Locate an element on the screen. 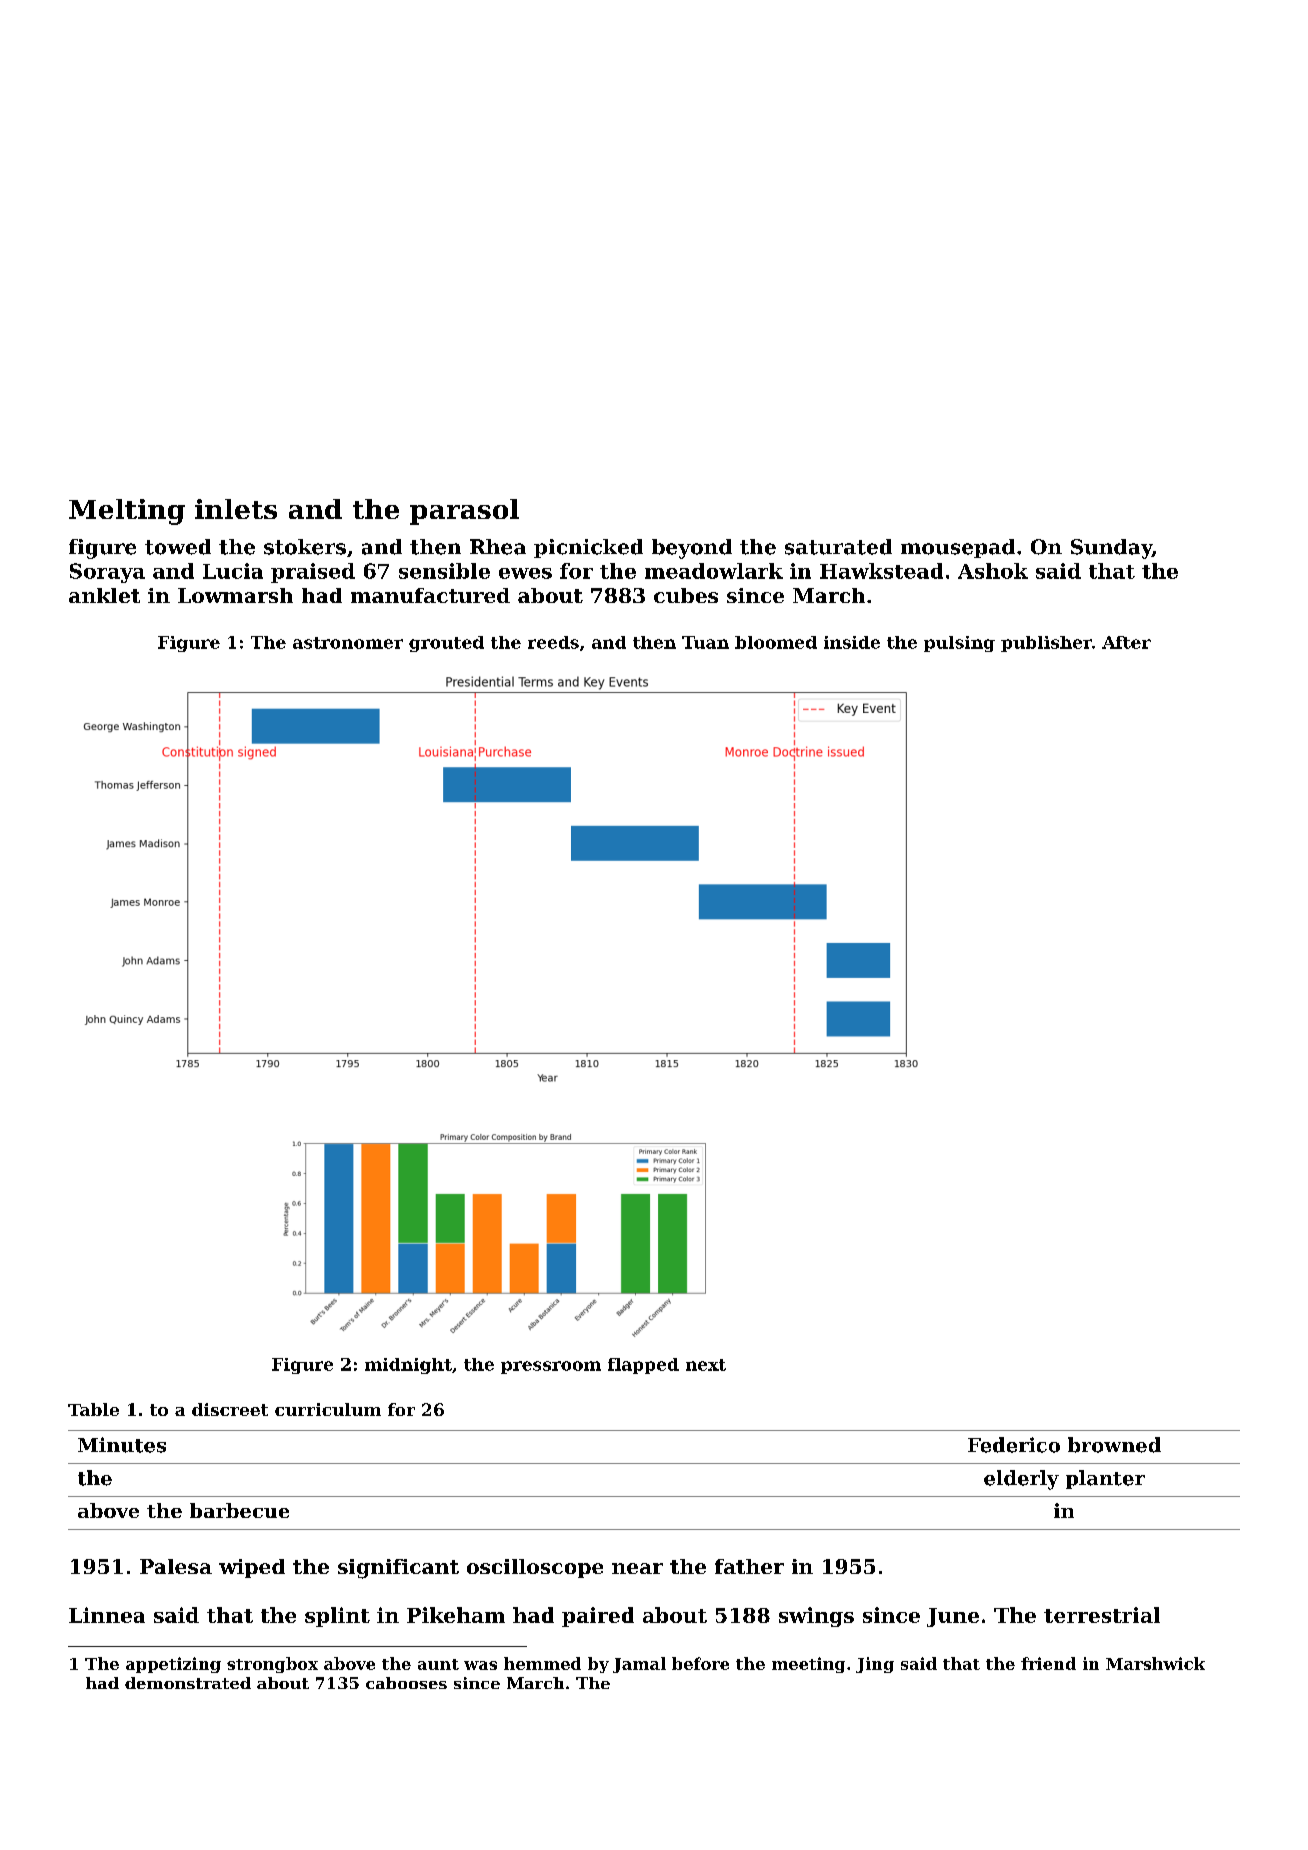 The height and width of the screenshot is (1850, 1308). meeting is located at coordinates (808, 1665).
